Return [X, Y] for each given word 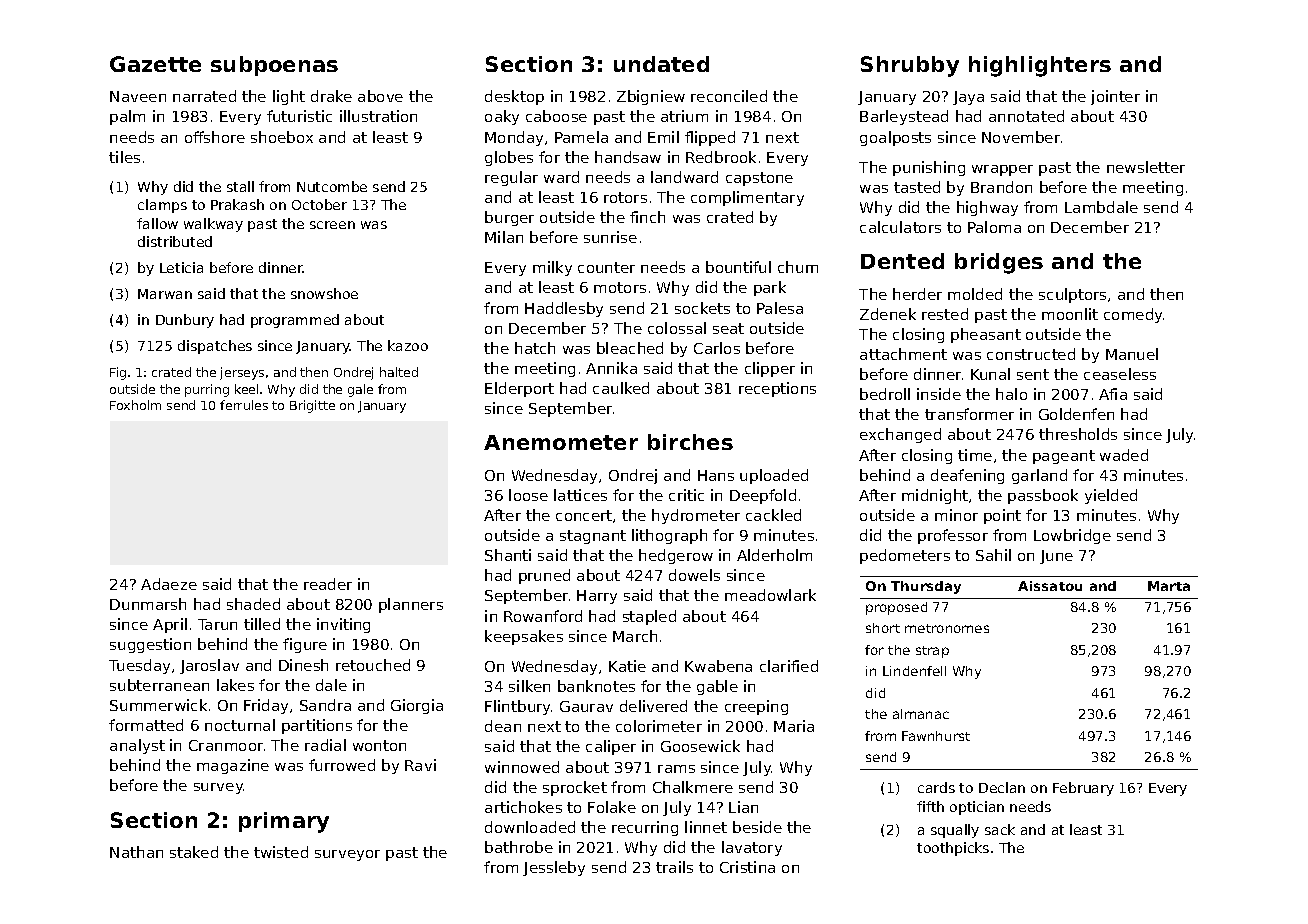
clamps [162, 206]
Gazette [155, 64]
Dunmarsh [148, 604]
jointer [1115, 97]
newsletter [1146, 167]
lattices [580, 495]
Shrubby [910, 66]
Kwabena [718, 666]
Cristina [747, 867]
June [1056, 557]
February [1083, 789]
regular [511, 178]
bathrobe [519, 847]
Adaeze [169, 584]
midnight [935, 496]
